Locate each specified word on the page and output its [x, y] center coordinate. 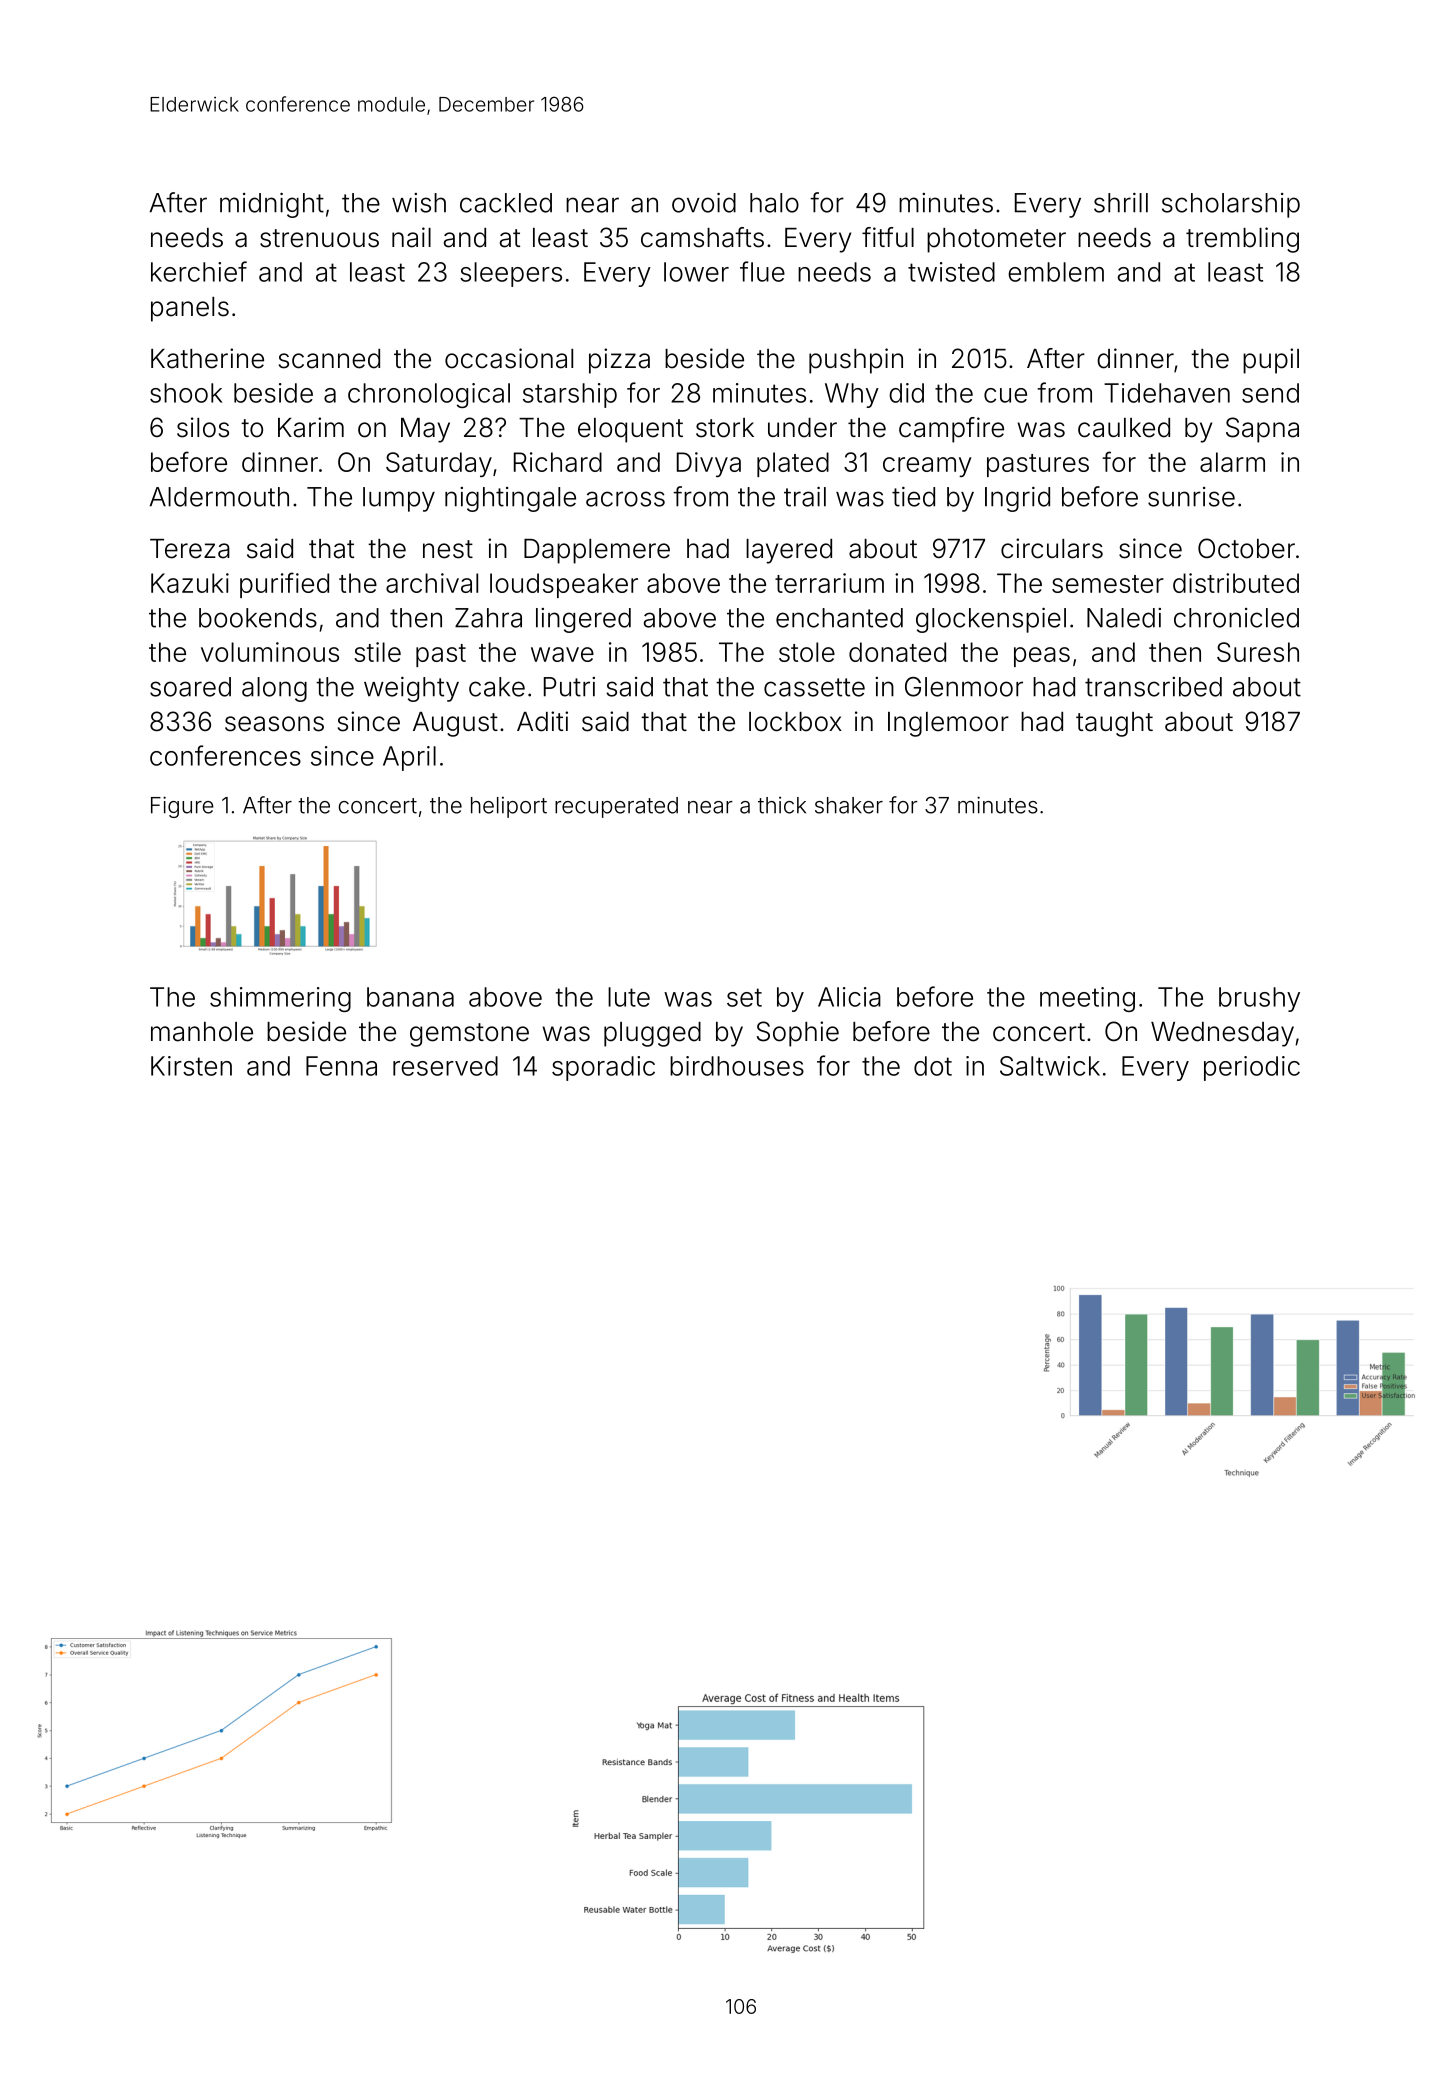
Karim [311, 427]
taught [1114, 724]
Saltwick [1050, 1066]
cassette [814, 687]
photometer [996, 240]
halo [774, 203]
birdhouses [737, 1066]
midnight [272, 205]
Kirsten [191, 1066]
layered [789, 551]
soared [190, 687]
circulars [1052, 548]
